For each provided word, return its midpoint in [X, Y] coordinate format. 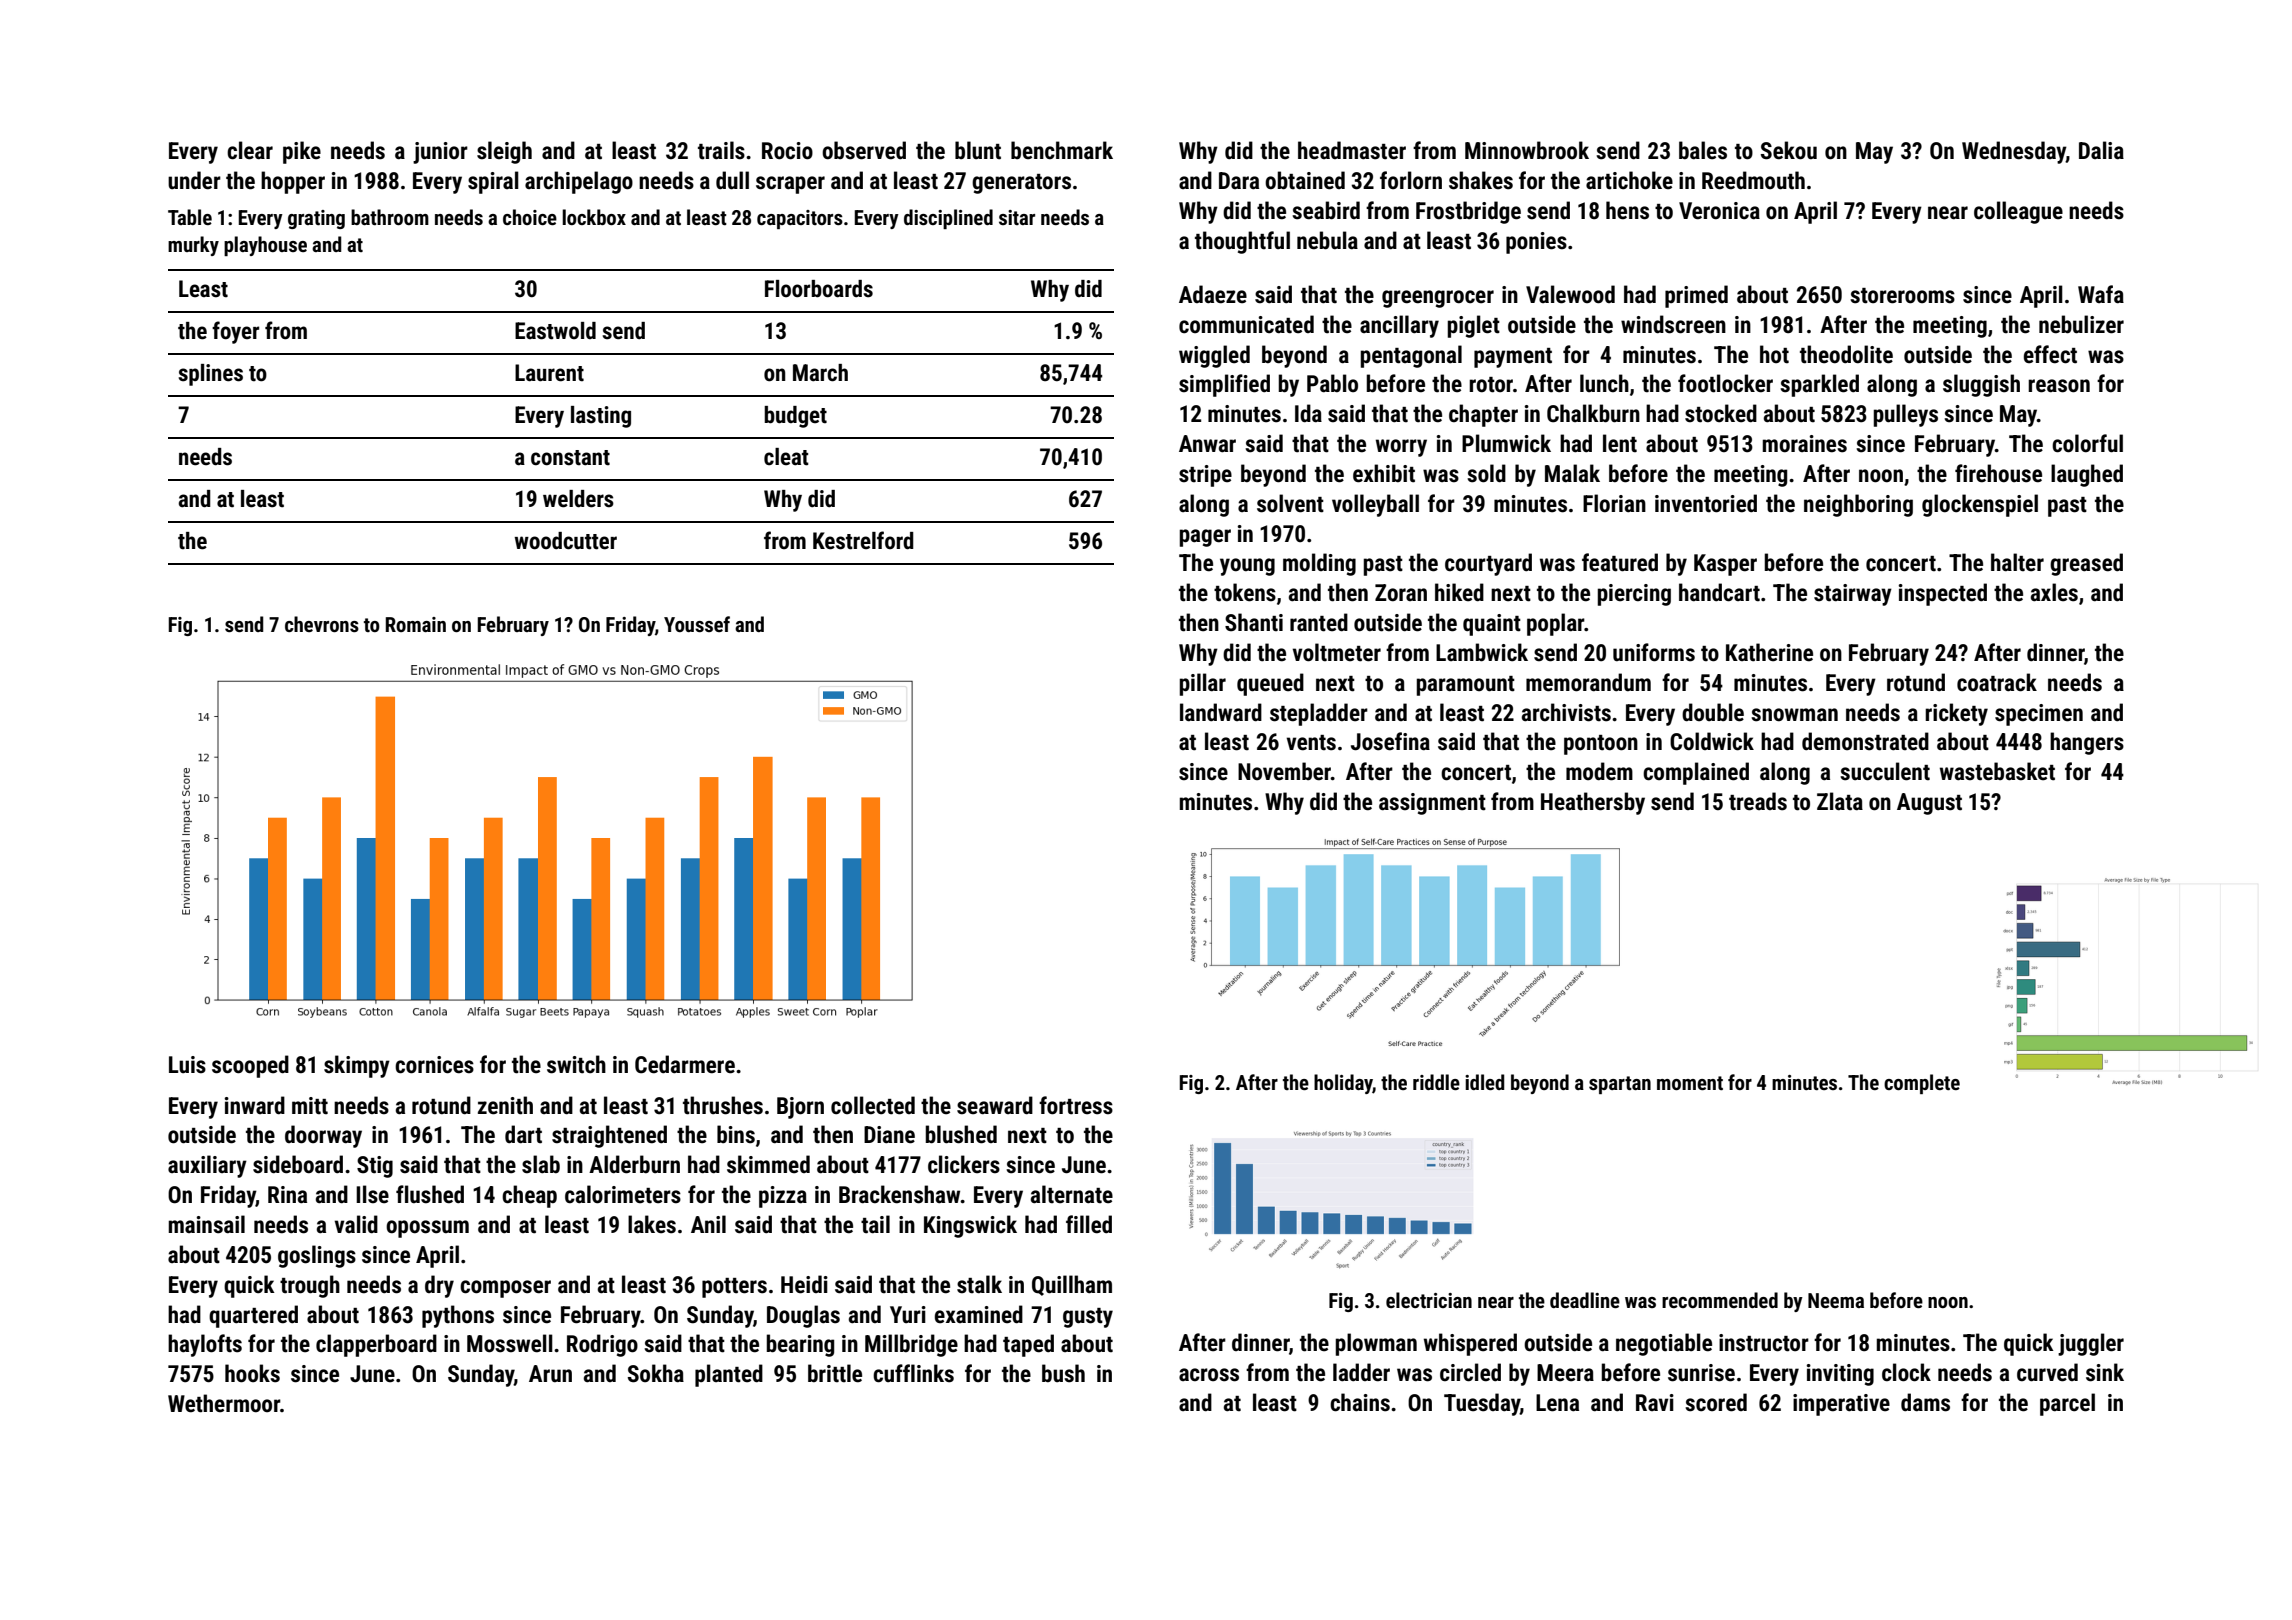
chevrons [322, 624]
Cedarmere [685, 1064]
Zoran [1401, 593]
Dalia [2101, 150]
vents [1311, 743]
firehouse [1998, 473]
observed [864, 150]
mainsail [207, 1224]
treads [1758, 801]
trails [721, 150]
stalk [979, 1284]
